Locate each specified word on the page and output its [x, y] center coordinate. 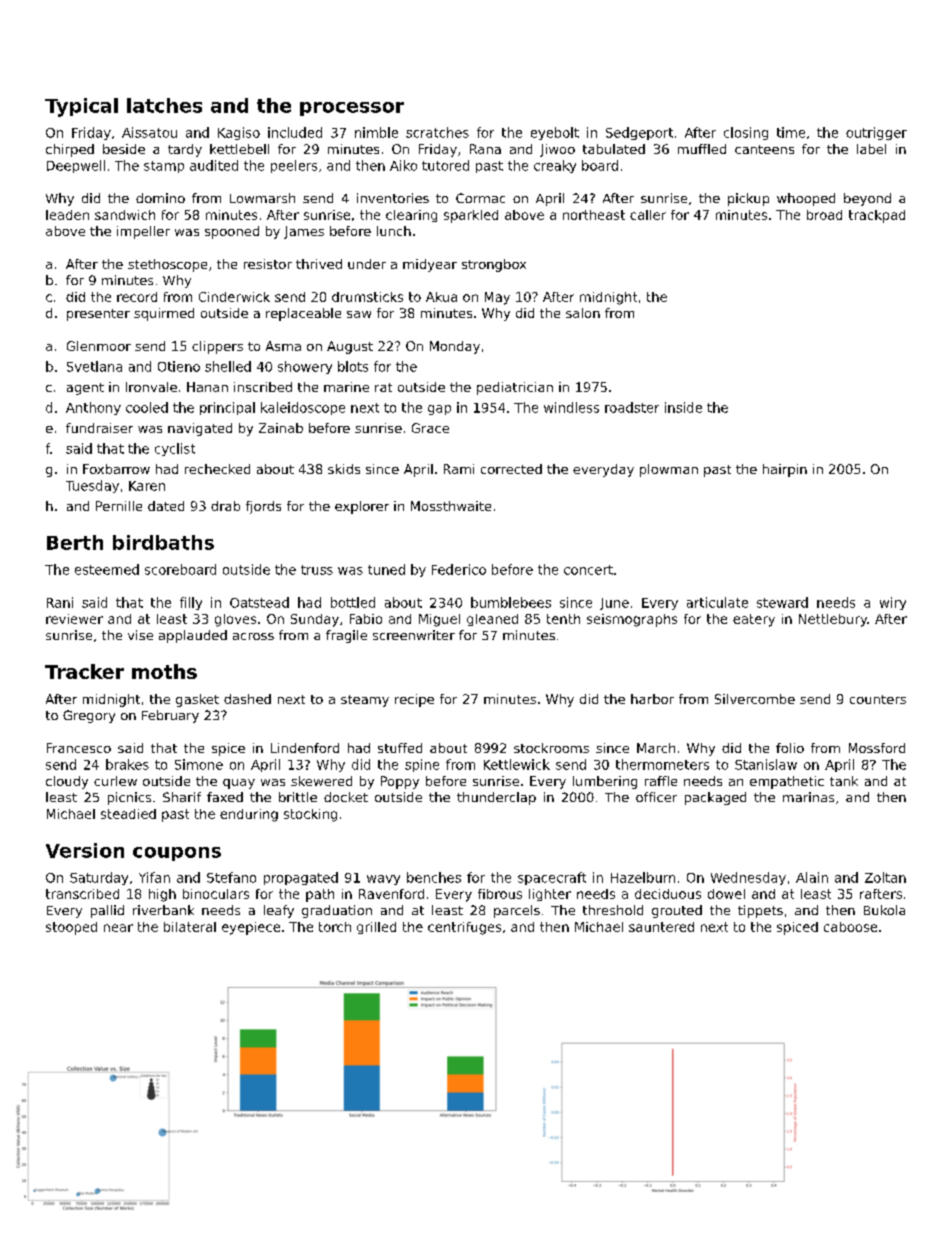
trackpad [877, 216]
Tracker [84, 671]
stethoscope [167, 265]
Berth [75, 542]
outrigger [876, 133]
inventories [393, 198]
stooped [71, 928]
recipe [414, 700]
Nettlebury [833, 620]
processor [352, 109]
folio [790, 748]
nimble [376, 132]
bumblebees [511, 602]
